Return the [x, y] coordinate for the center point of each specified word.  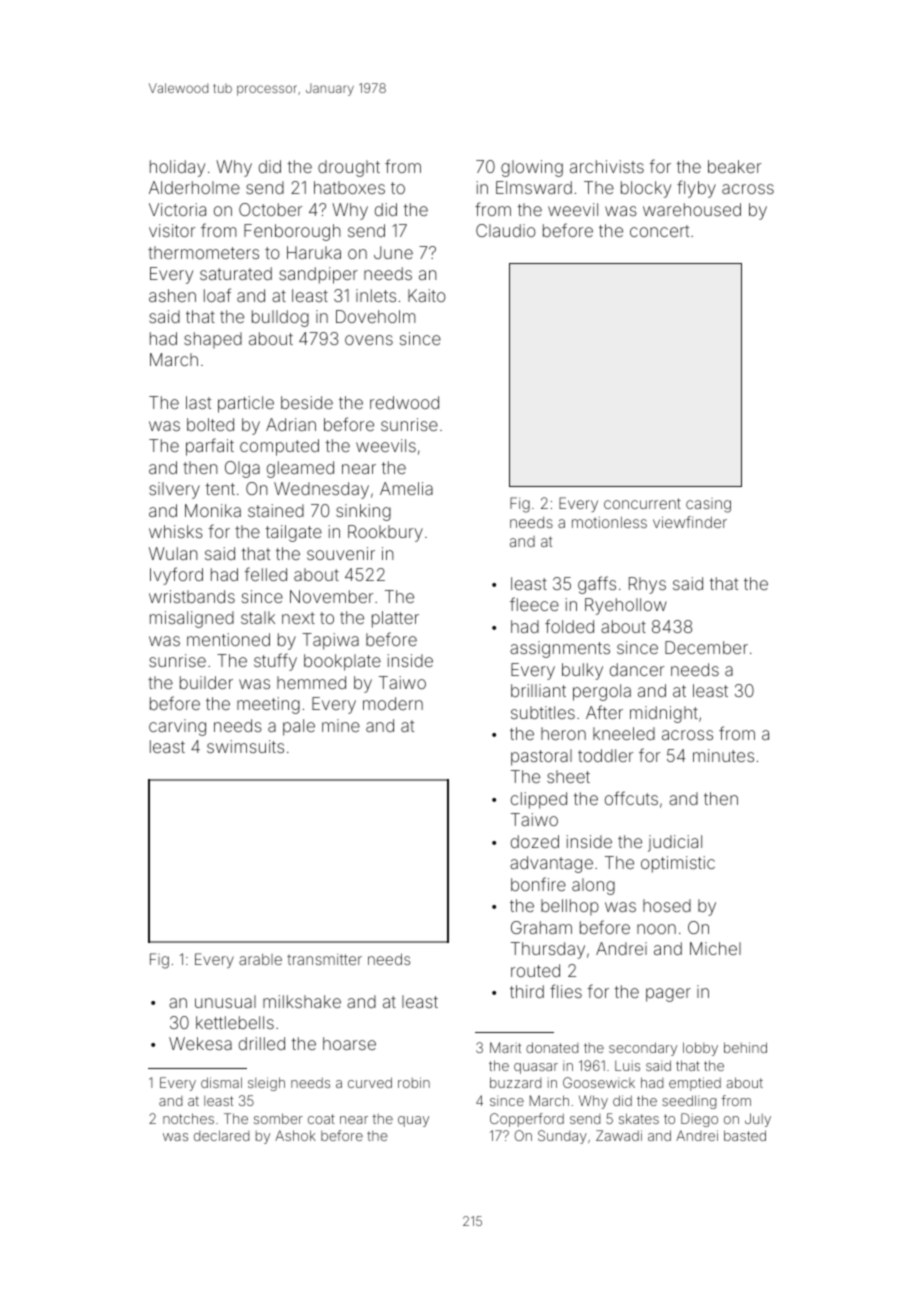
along [593, 886]
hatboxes [349, 187]
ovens [369, 340]
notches [188, 1118]
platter [395, 619]
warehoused [692, 209]
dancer [637, 669]
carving [177, 727]
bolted [210, 424]
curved [370, 1082]
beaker [734, 166]
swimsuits [245, 746]
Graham [541, 927]
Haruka [314, 252]
